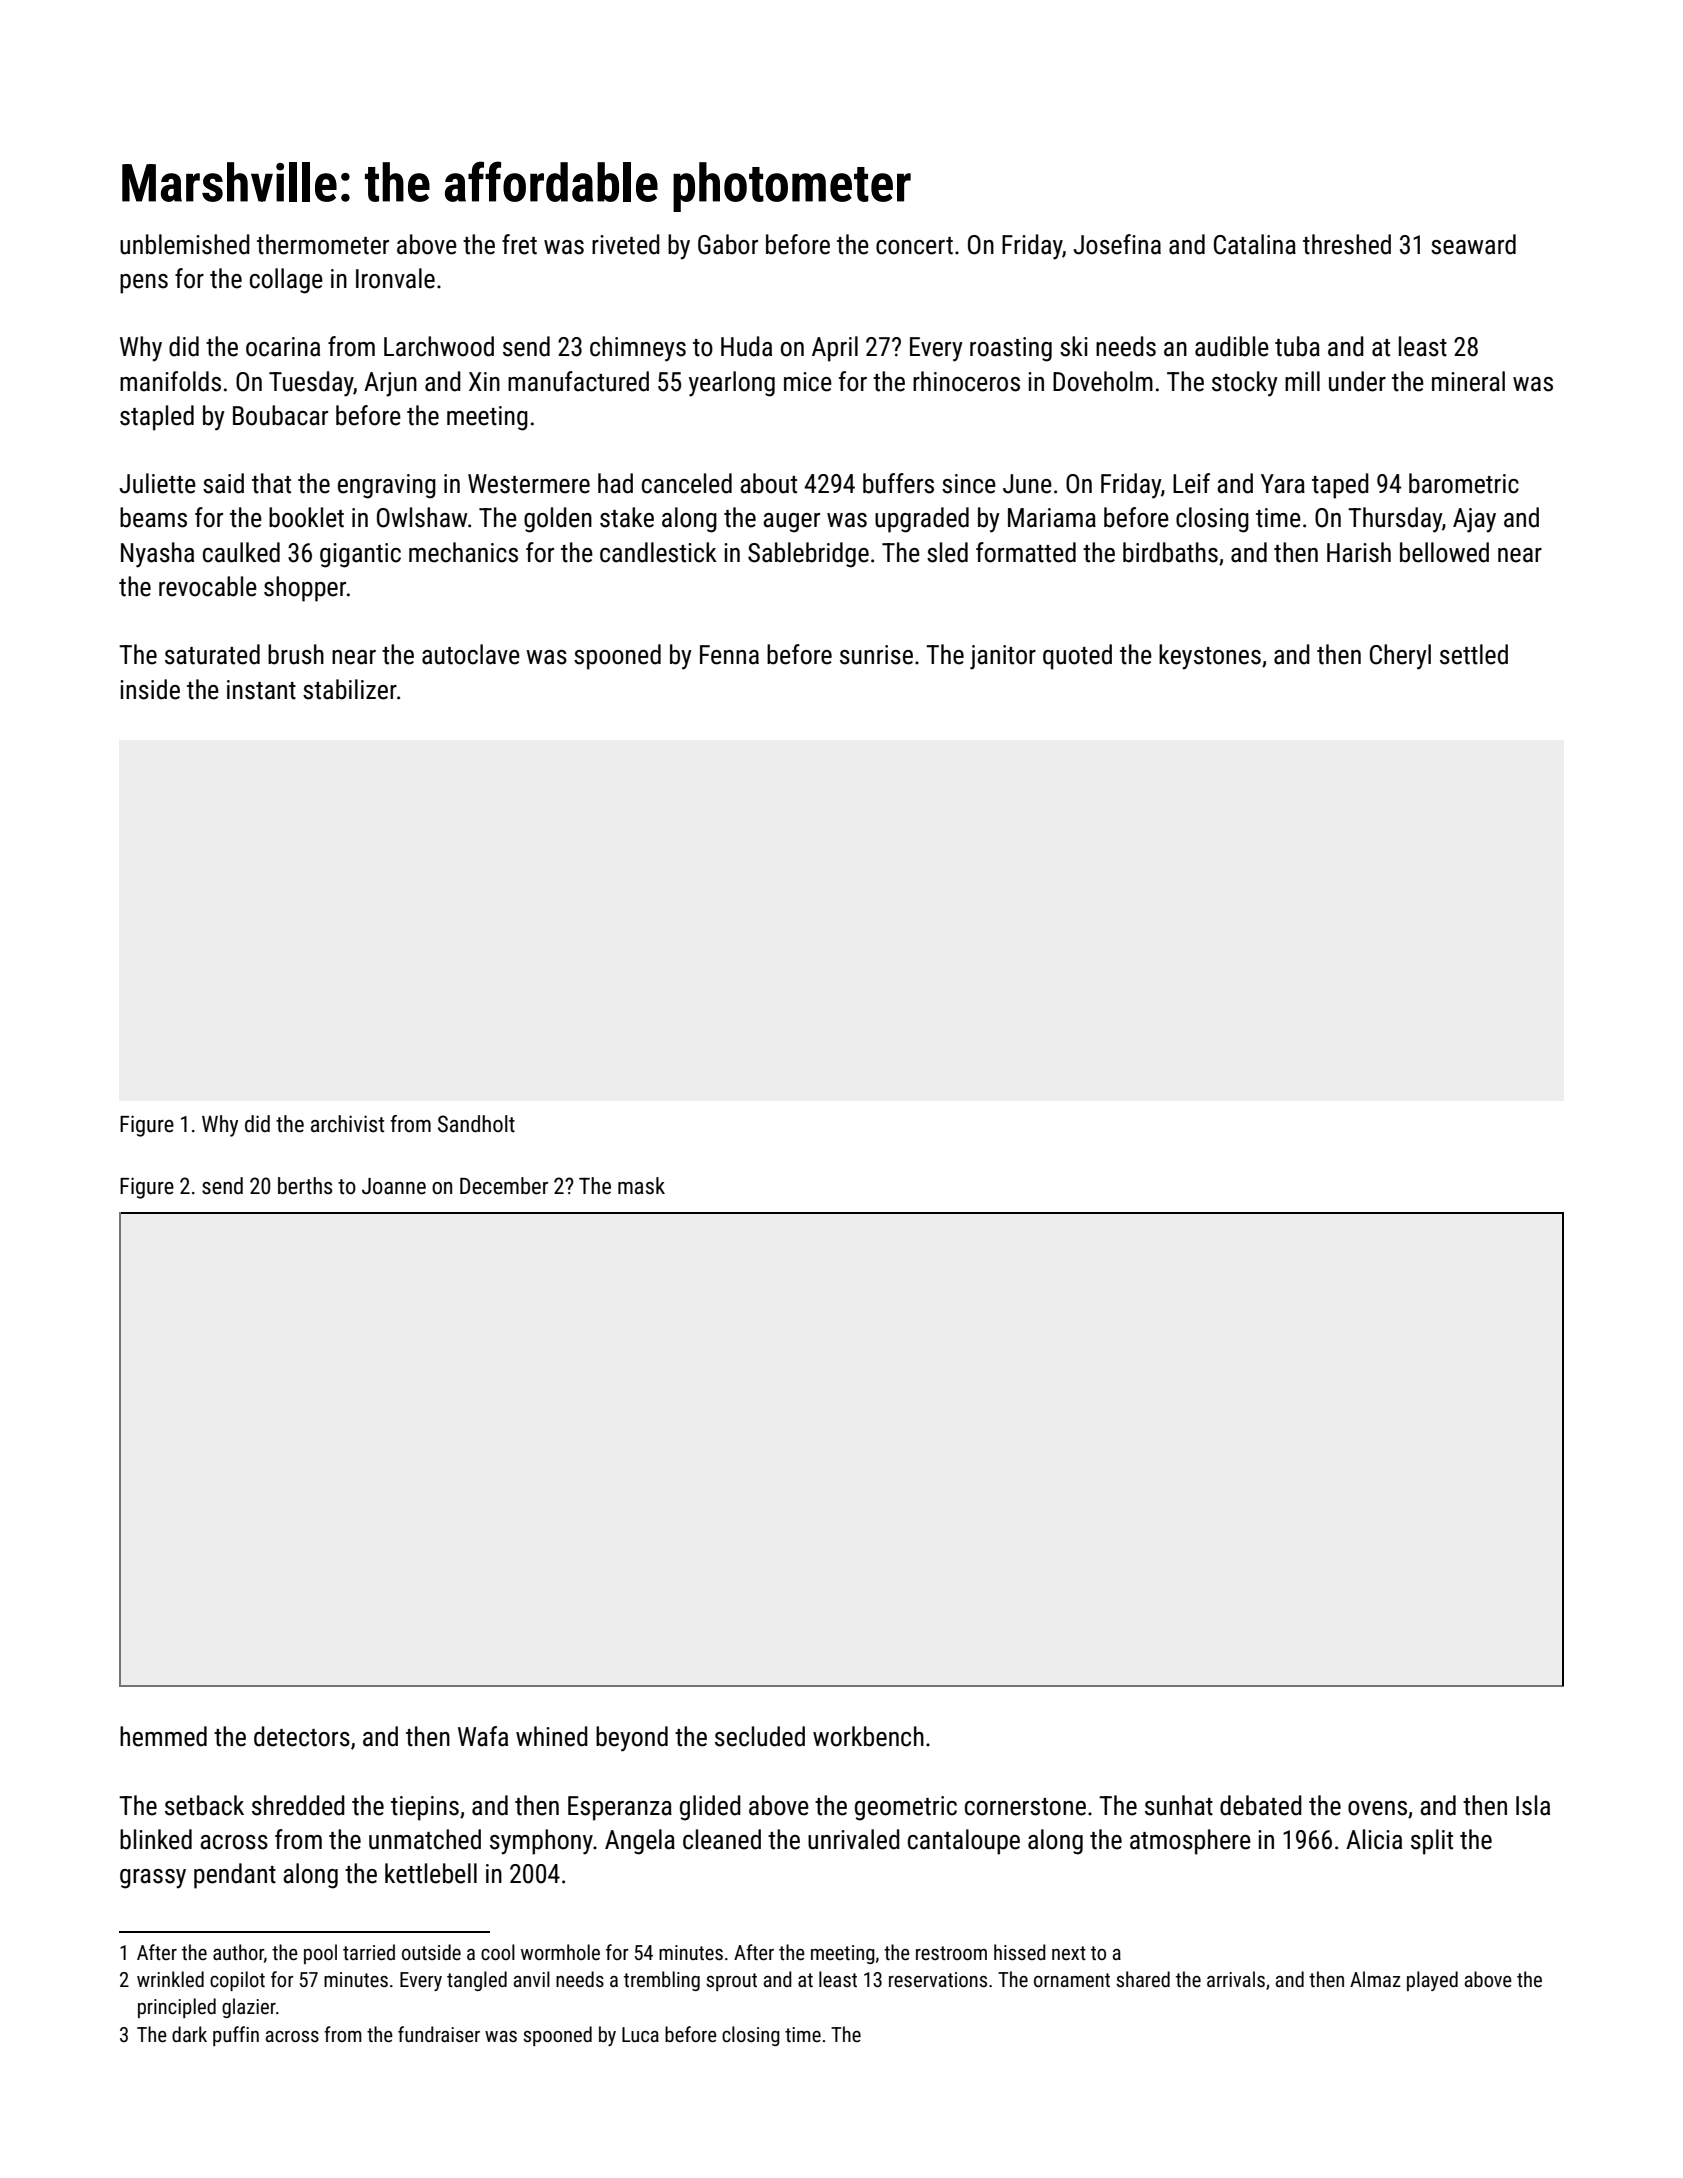 The height and width of the document is (2178, 1683). I want to click on Wafa, so click(483, 1736).
